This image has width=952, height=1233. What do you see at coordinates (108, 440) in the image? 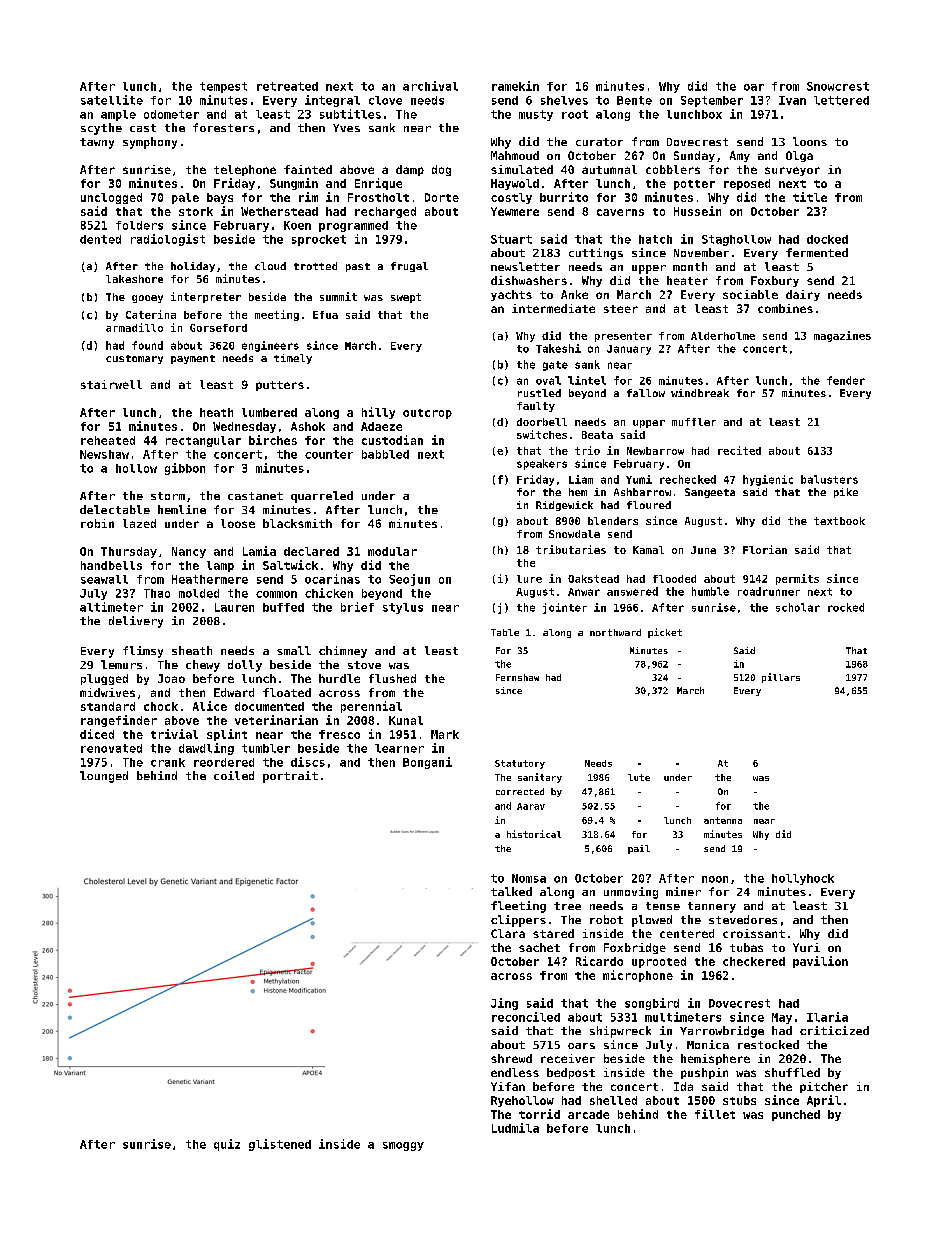
I see `reheated` at bounding box center [108, 440].
